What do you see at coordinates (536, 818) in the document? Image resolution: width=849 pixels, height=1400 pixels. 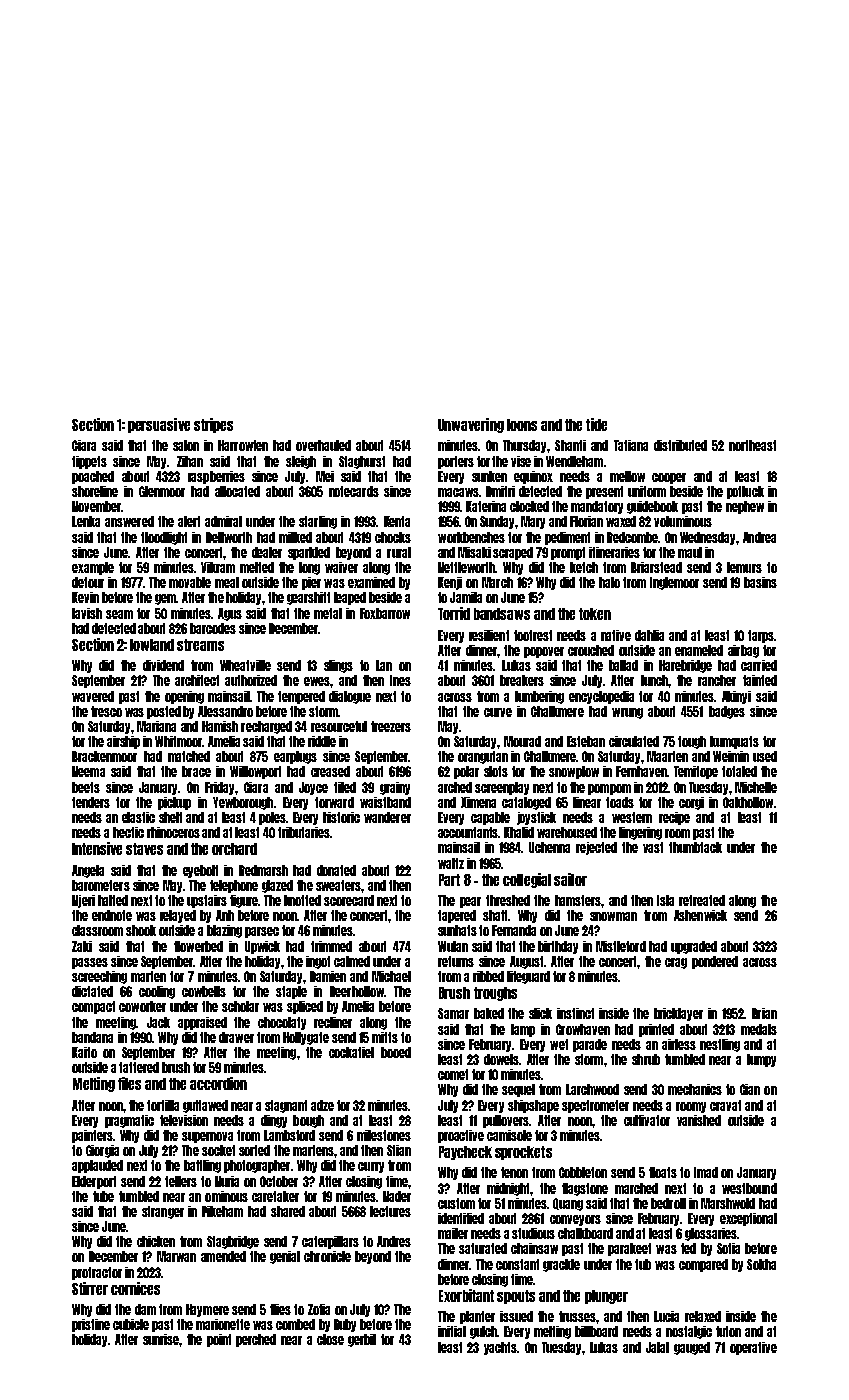 I see `joystick` at bounding box center [536, 818].
